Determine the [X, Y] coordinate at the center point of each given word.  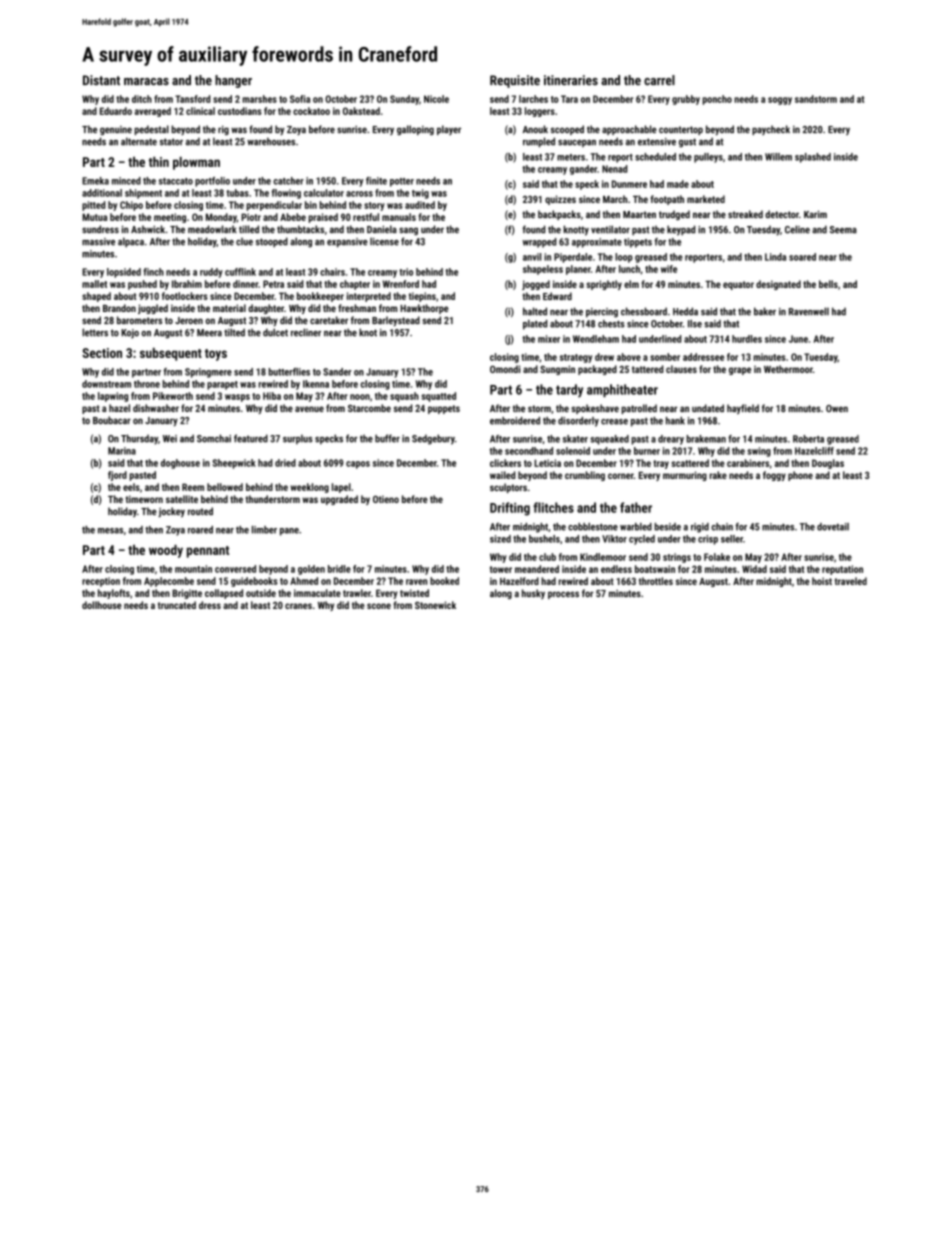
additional [102, 193]
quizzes [560, 200]
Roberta [808, 439]
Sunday [404, 100]
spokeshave [595, 409]
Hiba [272, 396]
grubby [686, 100]
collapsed [224, 594]
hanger [233, 81]
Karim [815, 214]
